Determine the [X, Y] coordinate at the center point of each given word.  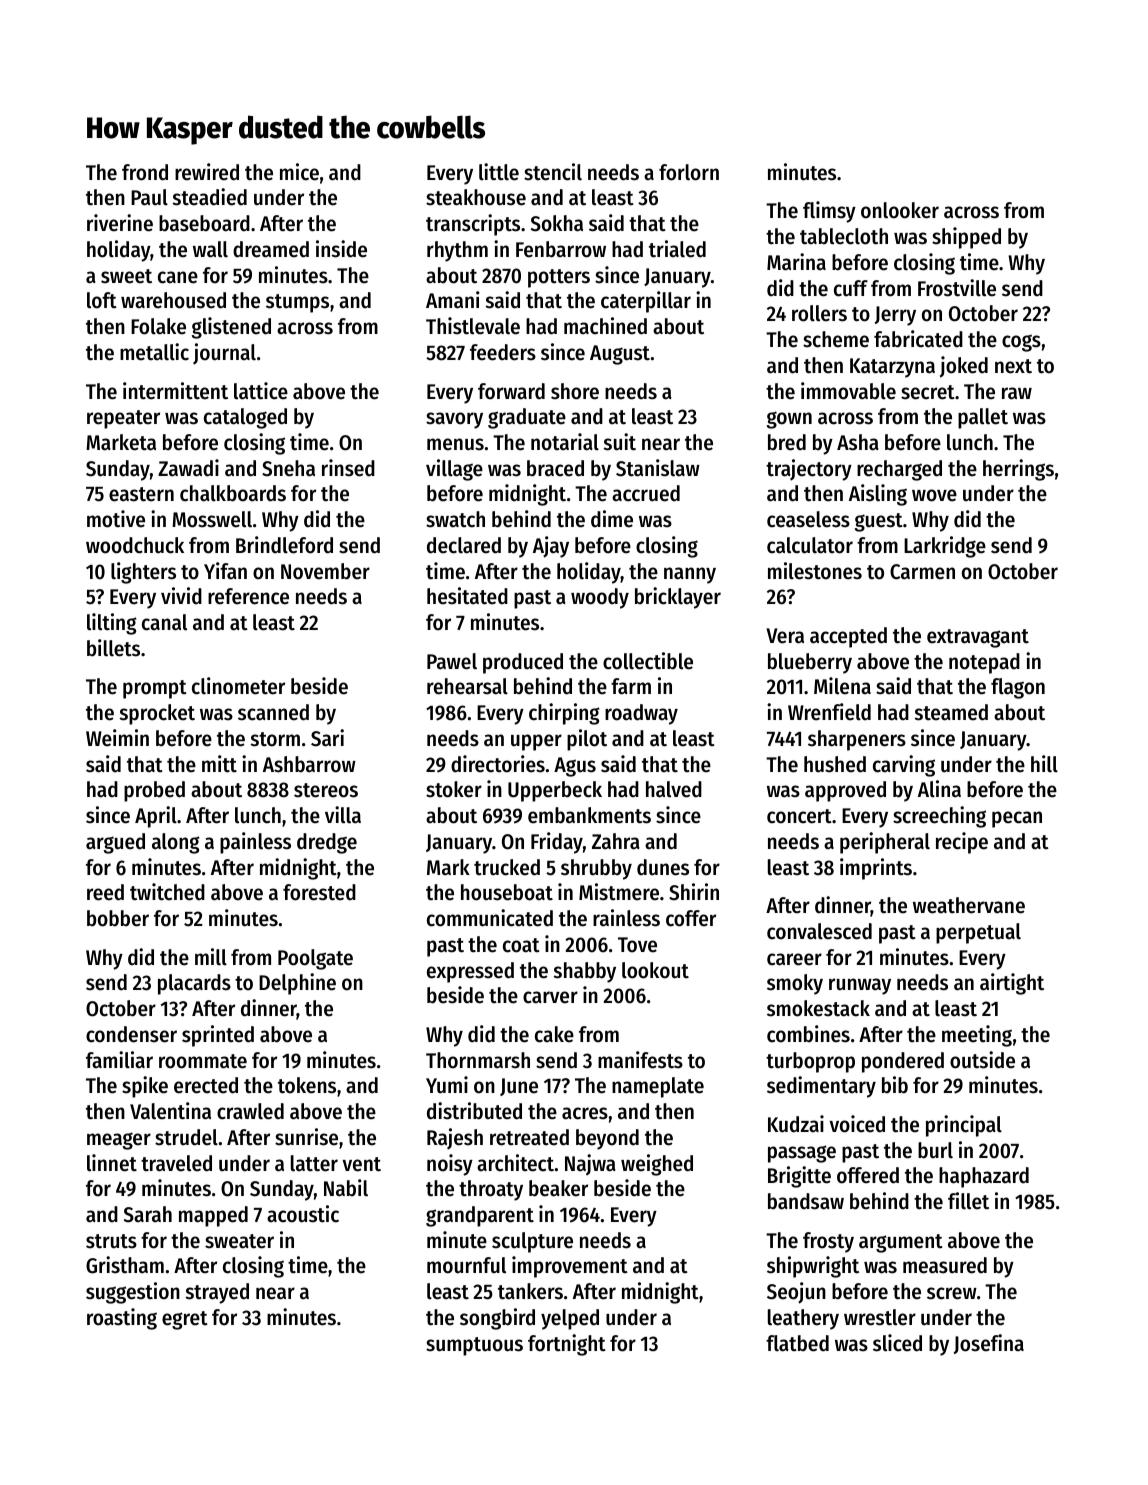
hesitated [467, 596]
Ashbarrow [309, 764]
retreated [529, 1137]
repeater [123, 419]
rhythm [457, 251]
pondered [903, 1062]
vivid [181, 596]
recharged [899, 470]
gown [789, 420]
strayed [217, 1293]
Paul [149, 197]
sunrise [306, 1137]
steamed [951, 712]
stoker [454, 789]
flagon [1018, 688]
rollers [819, 313]
